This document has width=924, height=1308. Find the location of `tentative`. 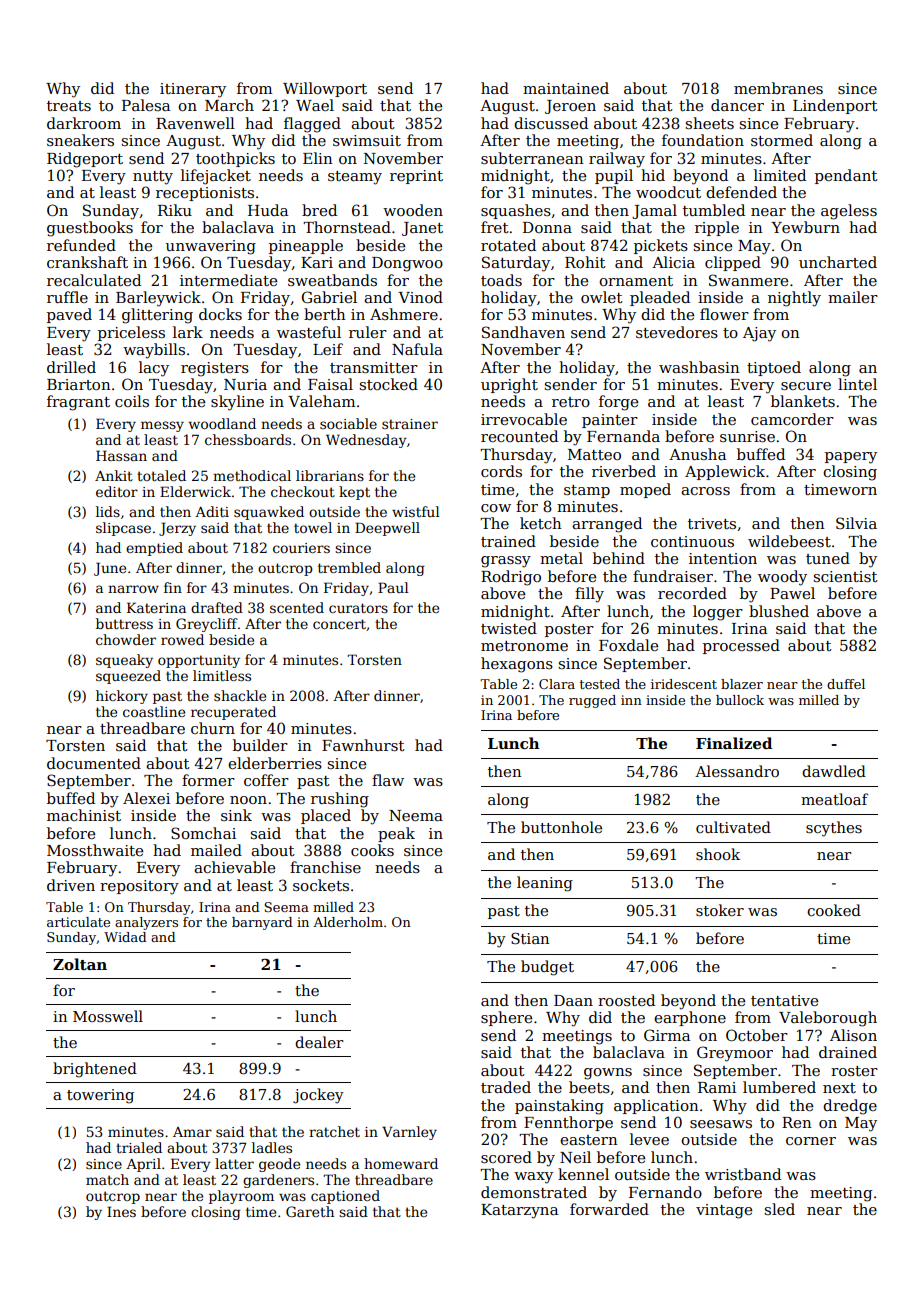

tentative is located at coordinates (784, 1000).
